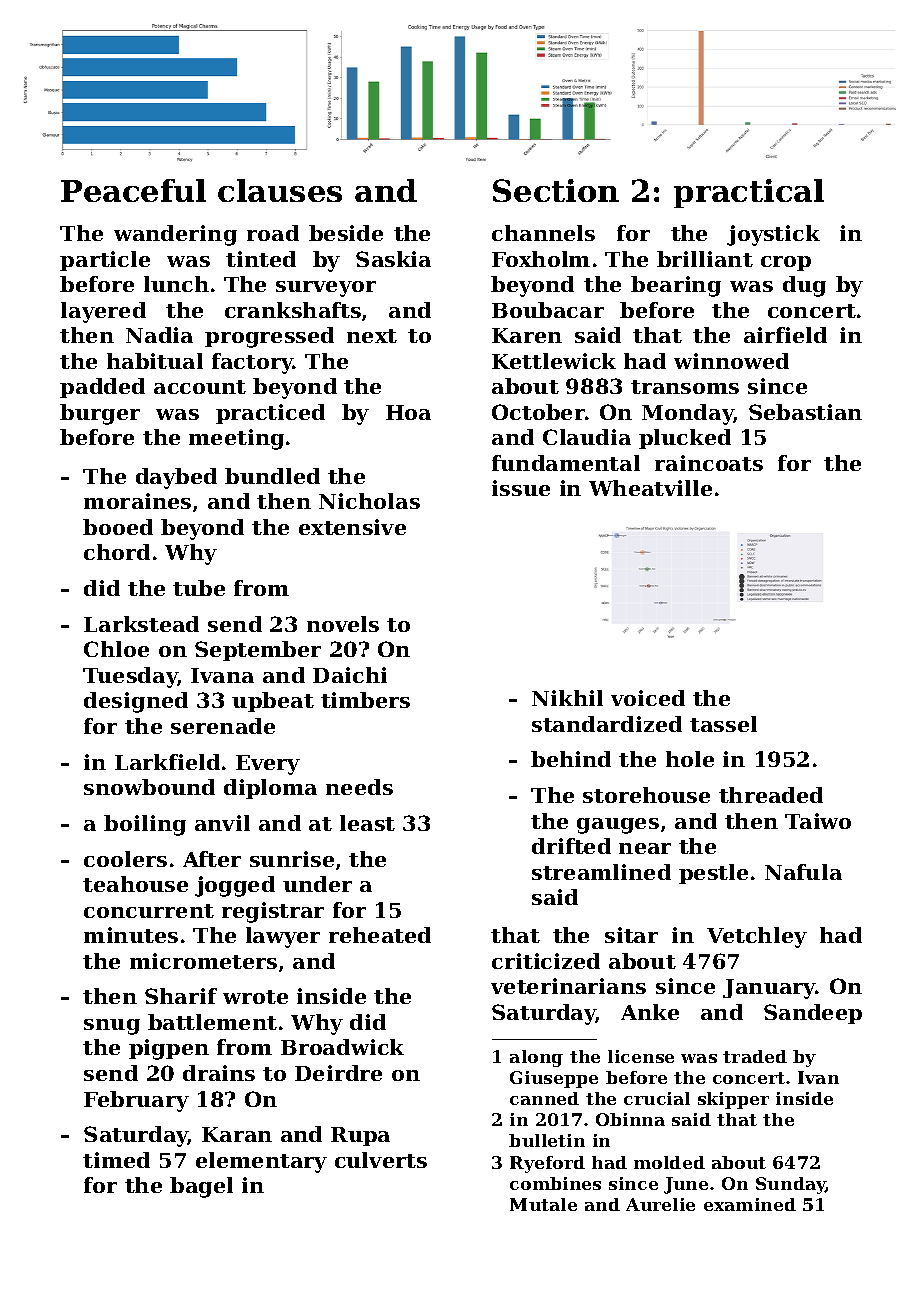  What do you see at coordinates (521, 488) in the screenshot?
I see `issue` at bounding box center [521, 488].
